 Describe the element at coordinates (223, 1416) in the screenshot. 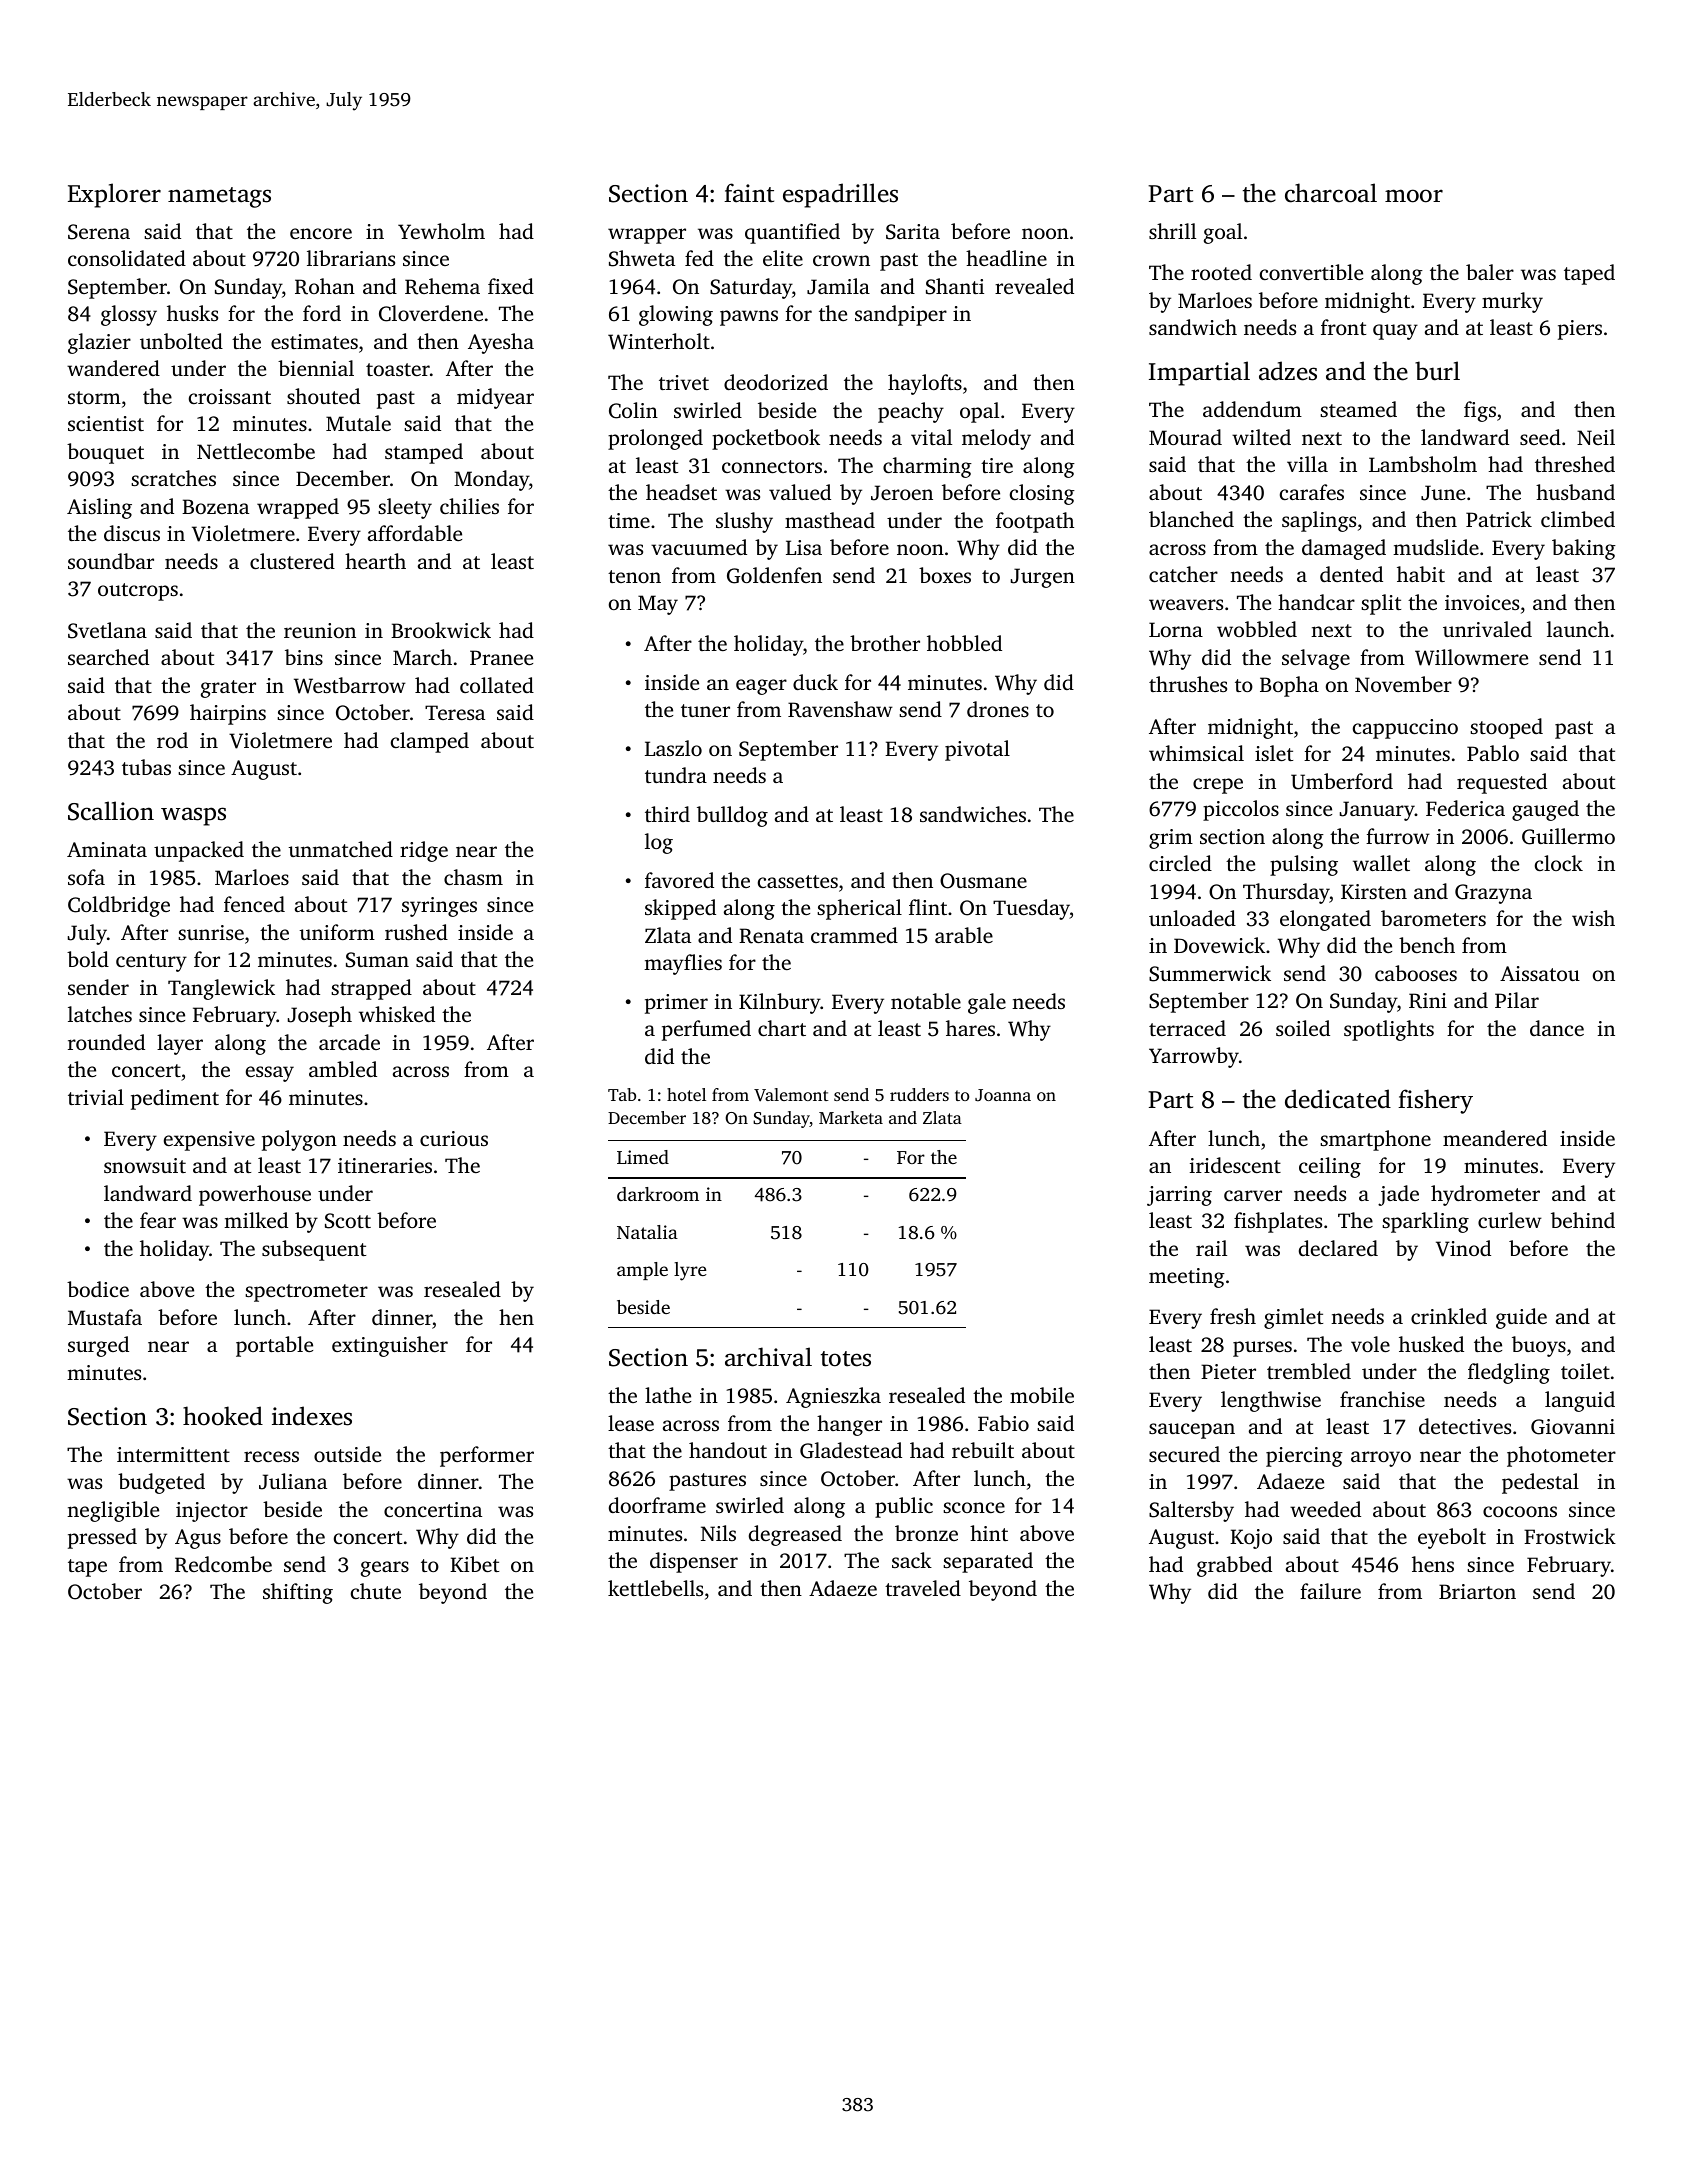

I see `hooked` at that location.
